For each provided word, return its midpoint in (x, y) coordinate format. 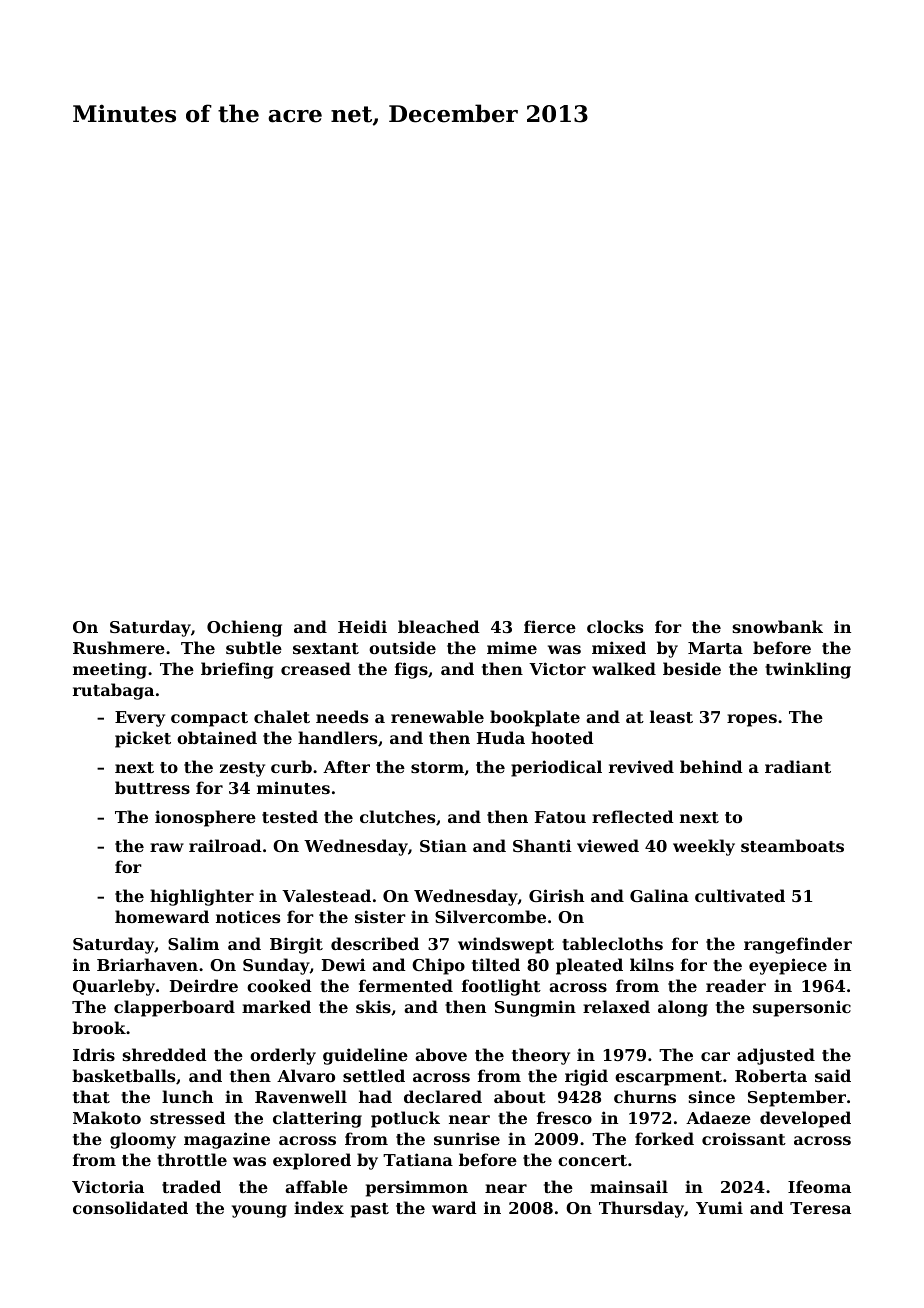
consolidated (130, 1207)
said (833, 1075)
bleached (439, 626)
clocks (615, 626)
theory (541, 1056)
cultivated (740, 895)
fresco (564, 1117)
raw (167, 847)
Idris (94, 1054)
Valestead (326, 895)
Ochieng (244, 628)
